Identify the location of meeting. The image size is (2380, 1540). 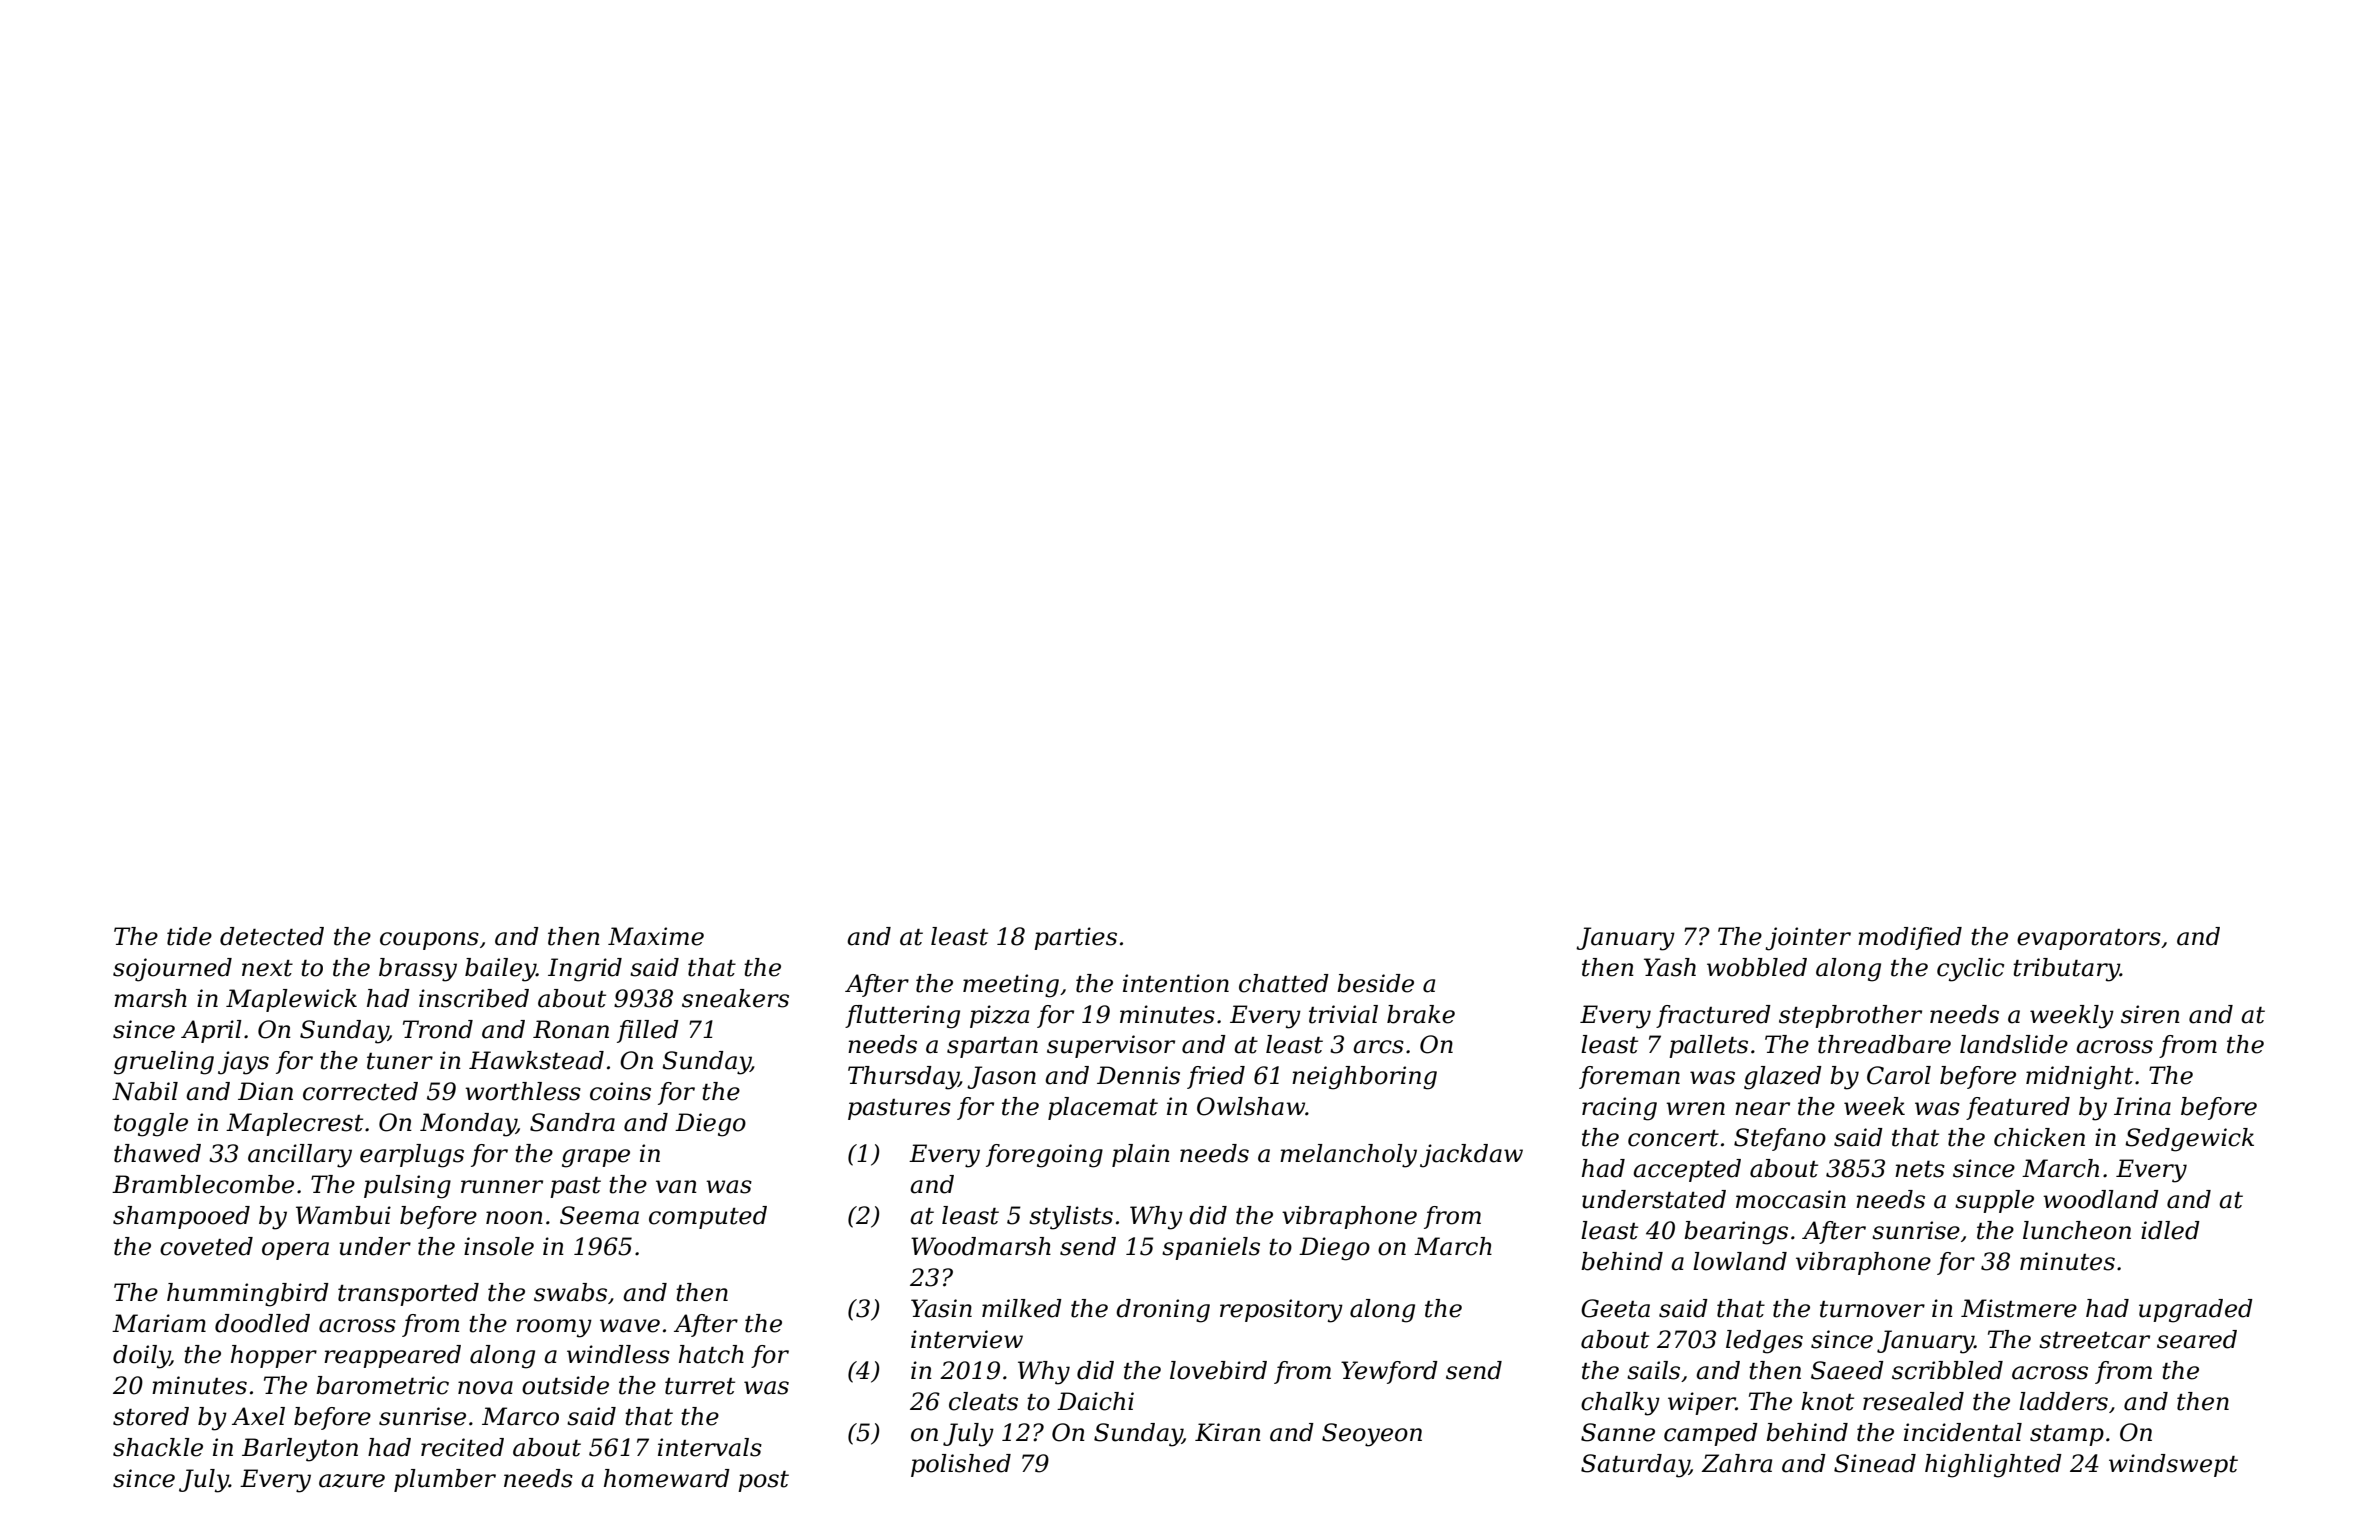
(1011, 986).
